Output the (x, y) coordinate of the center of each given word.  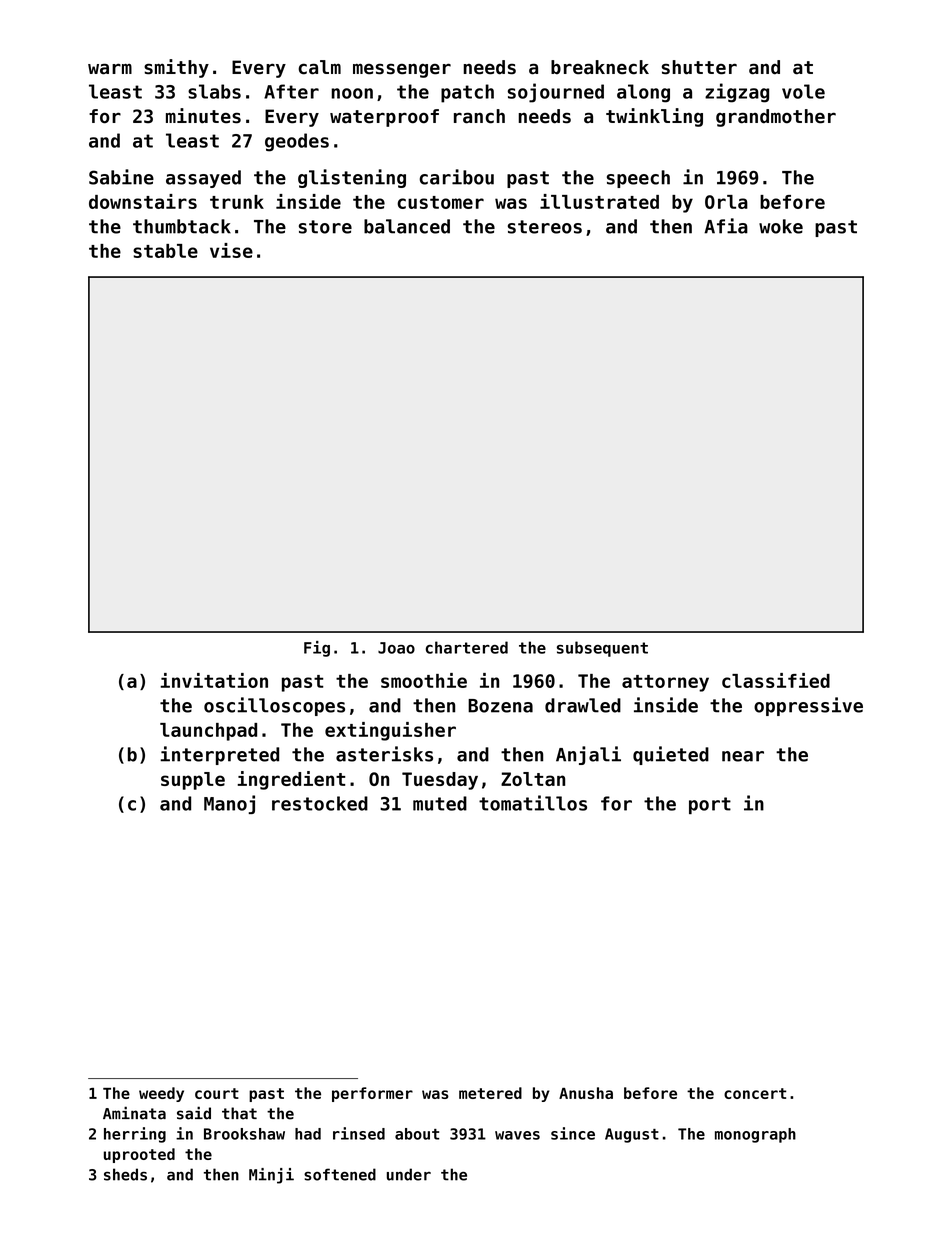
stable (165, 251)
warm (110, 69)
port (710, 805)
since (573, 1133)
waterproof (384, 118)
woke (781, 226)
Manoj (229, 804)
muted (440, 803)
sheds (125, 1174)
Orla (726, 202)
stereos (545, 227)
